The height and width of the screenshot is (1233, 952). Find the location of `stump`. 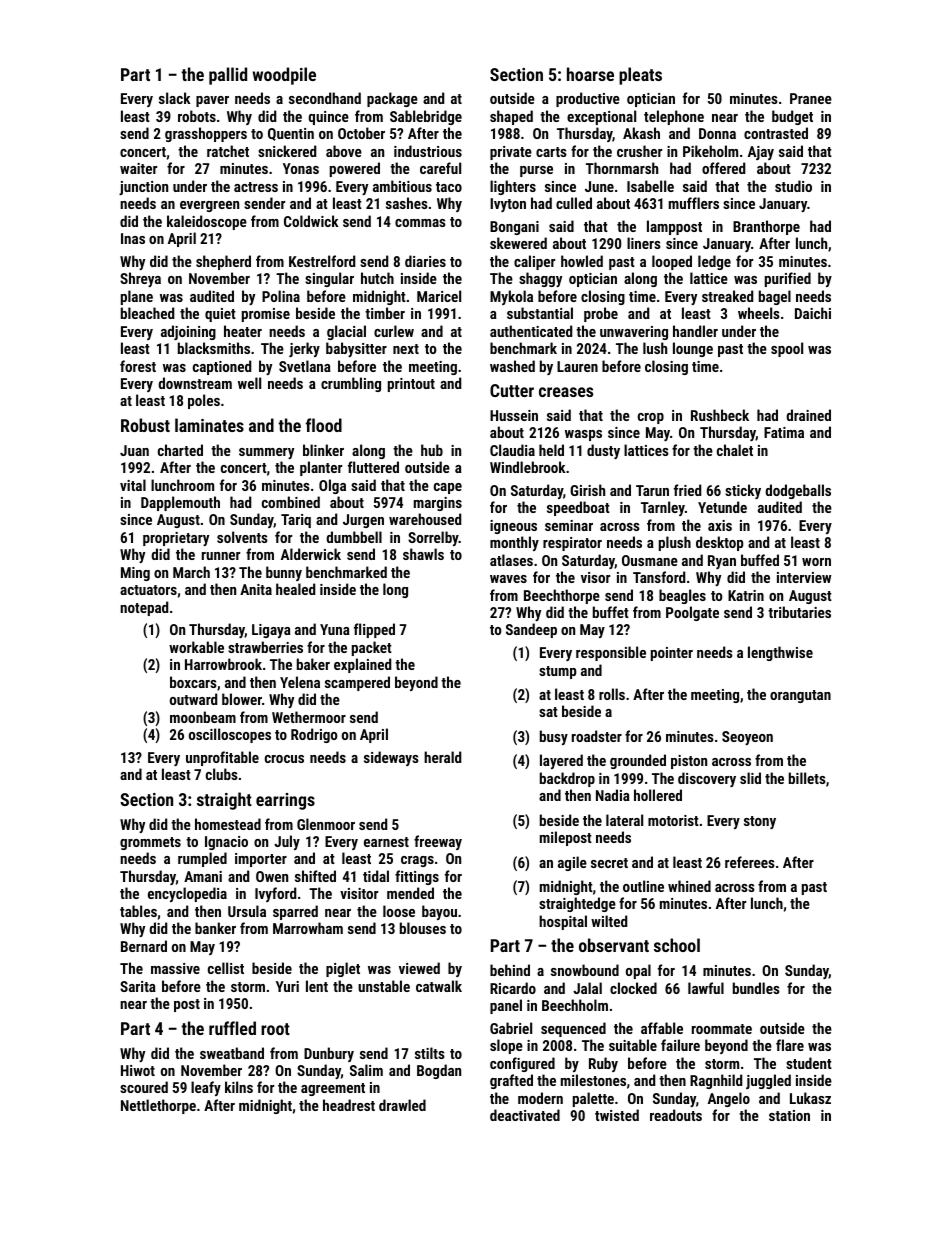

stump is located at coordinates (557, 672).
